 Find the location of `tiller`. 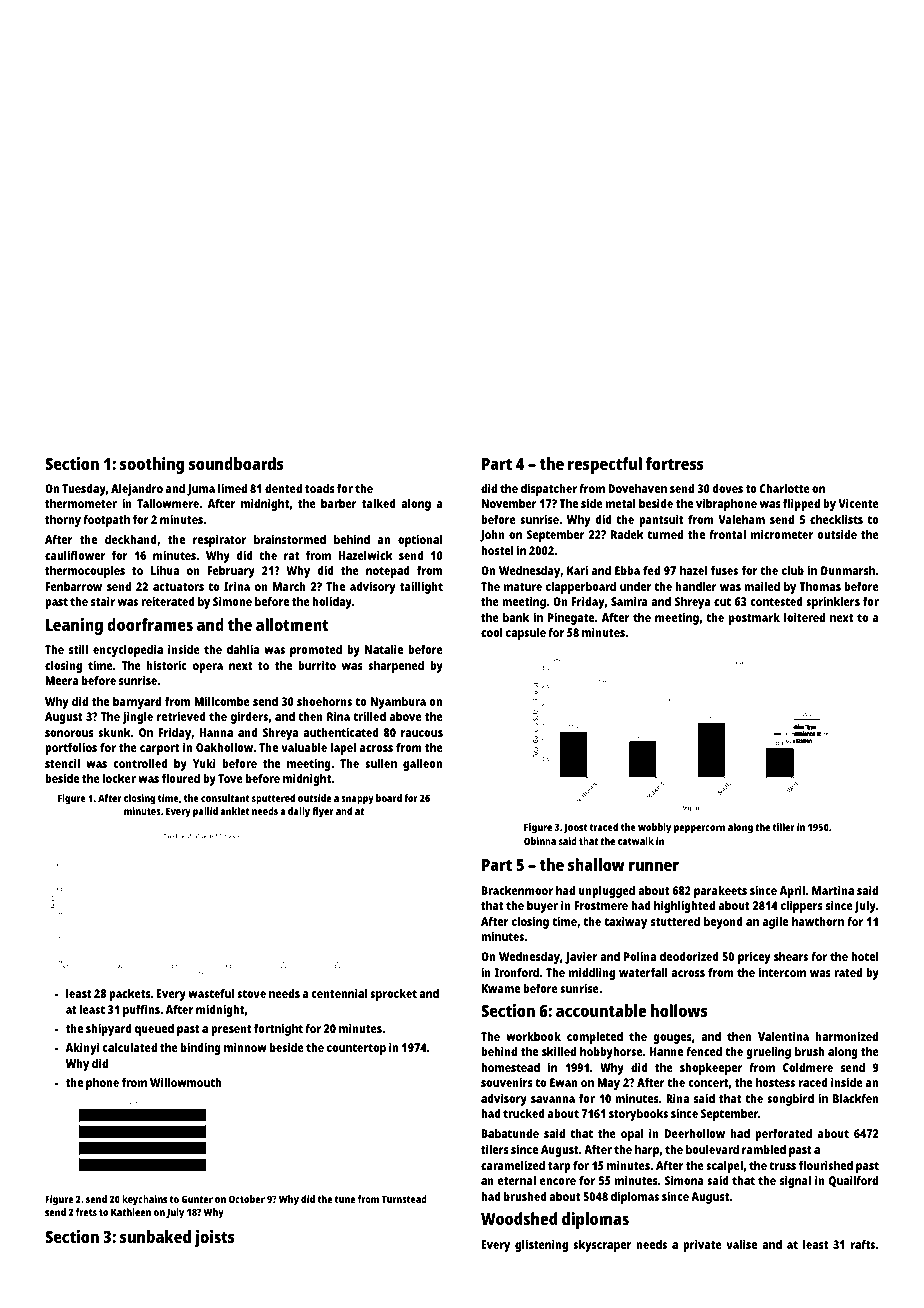

tiller is located at coordinates (783, 827).
